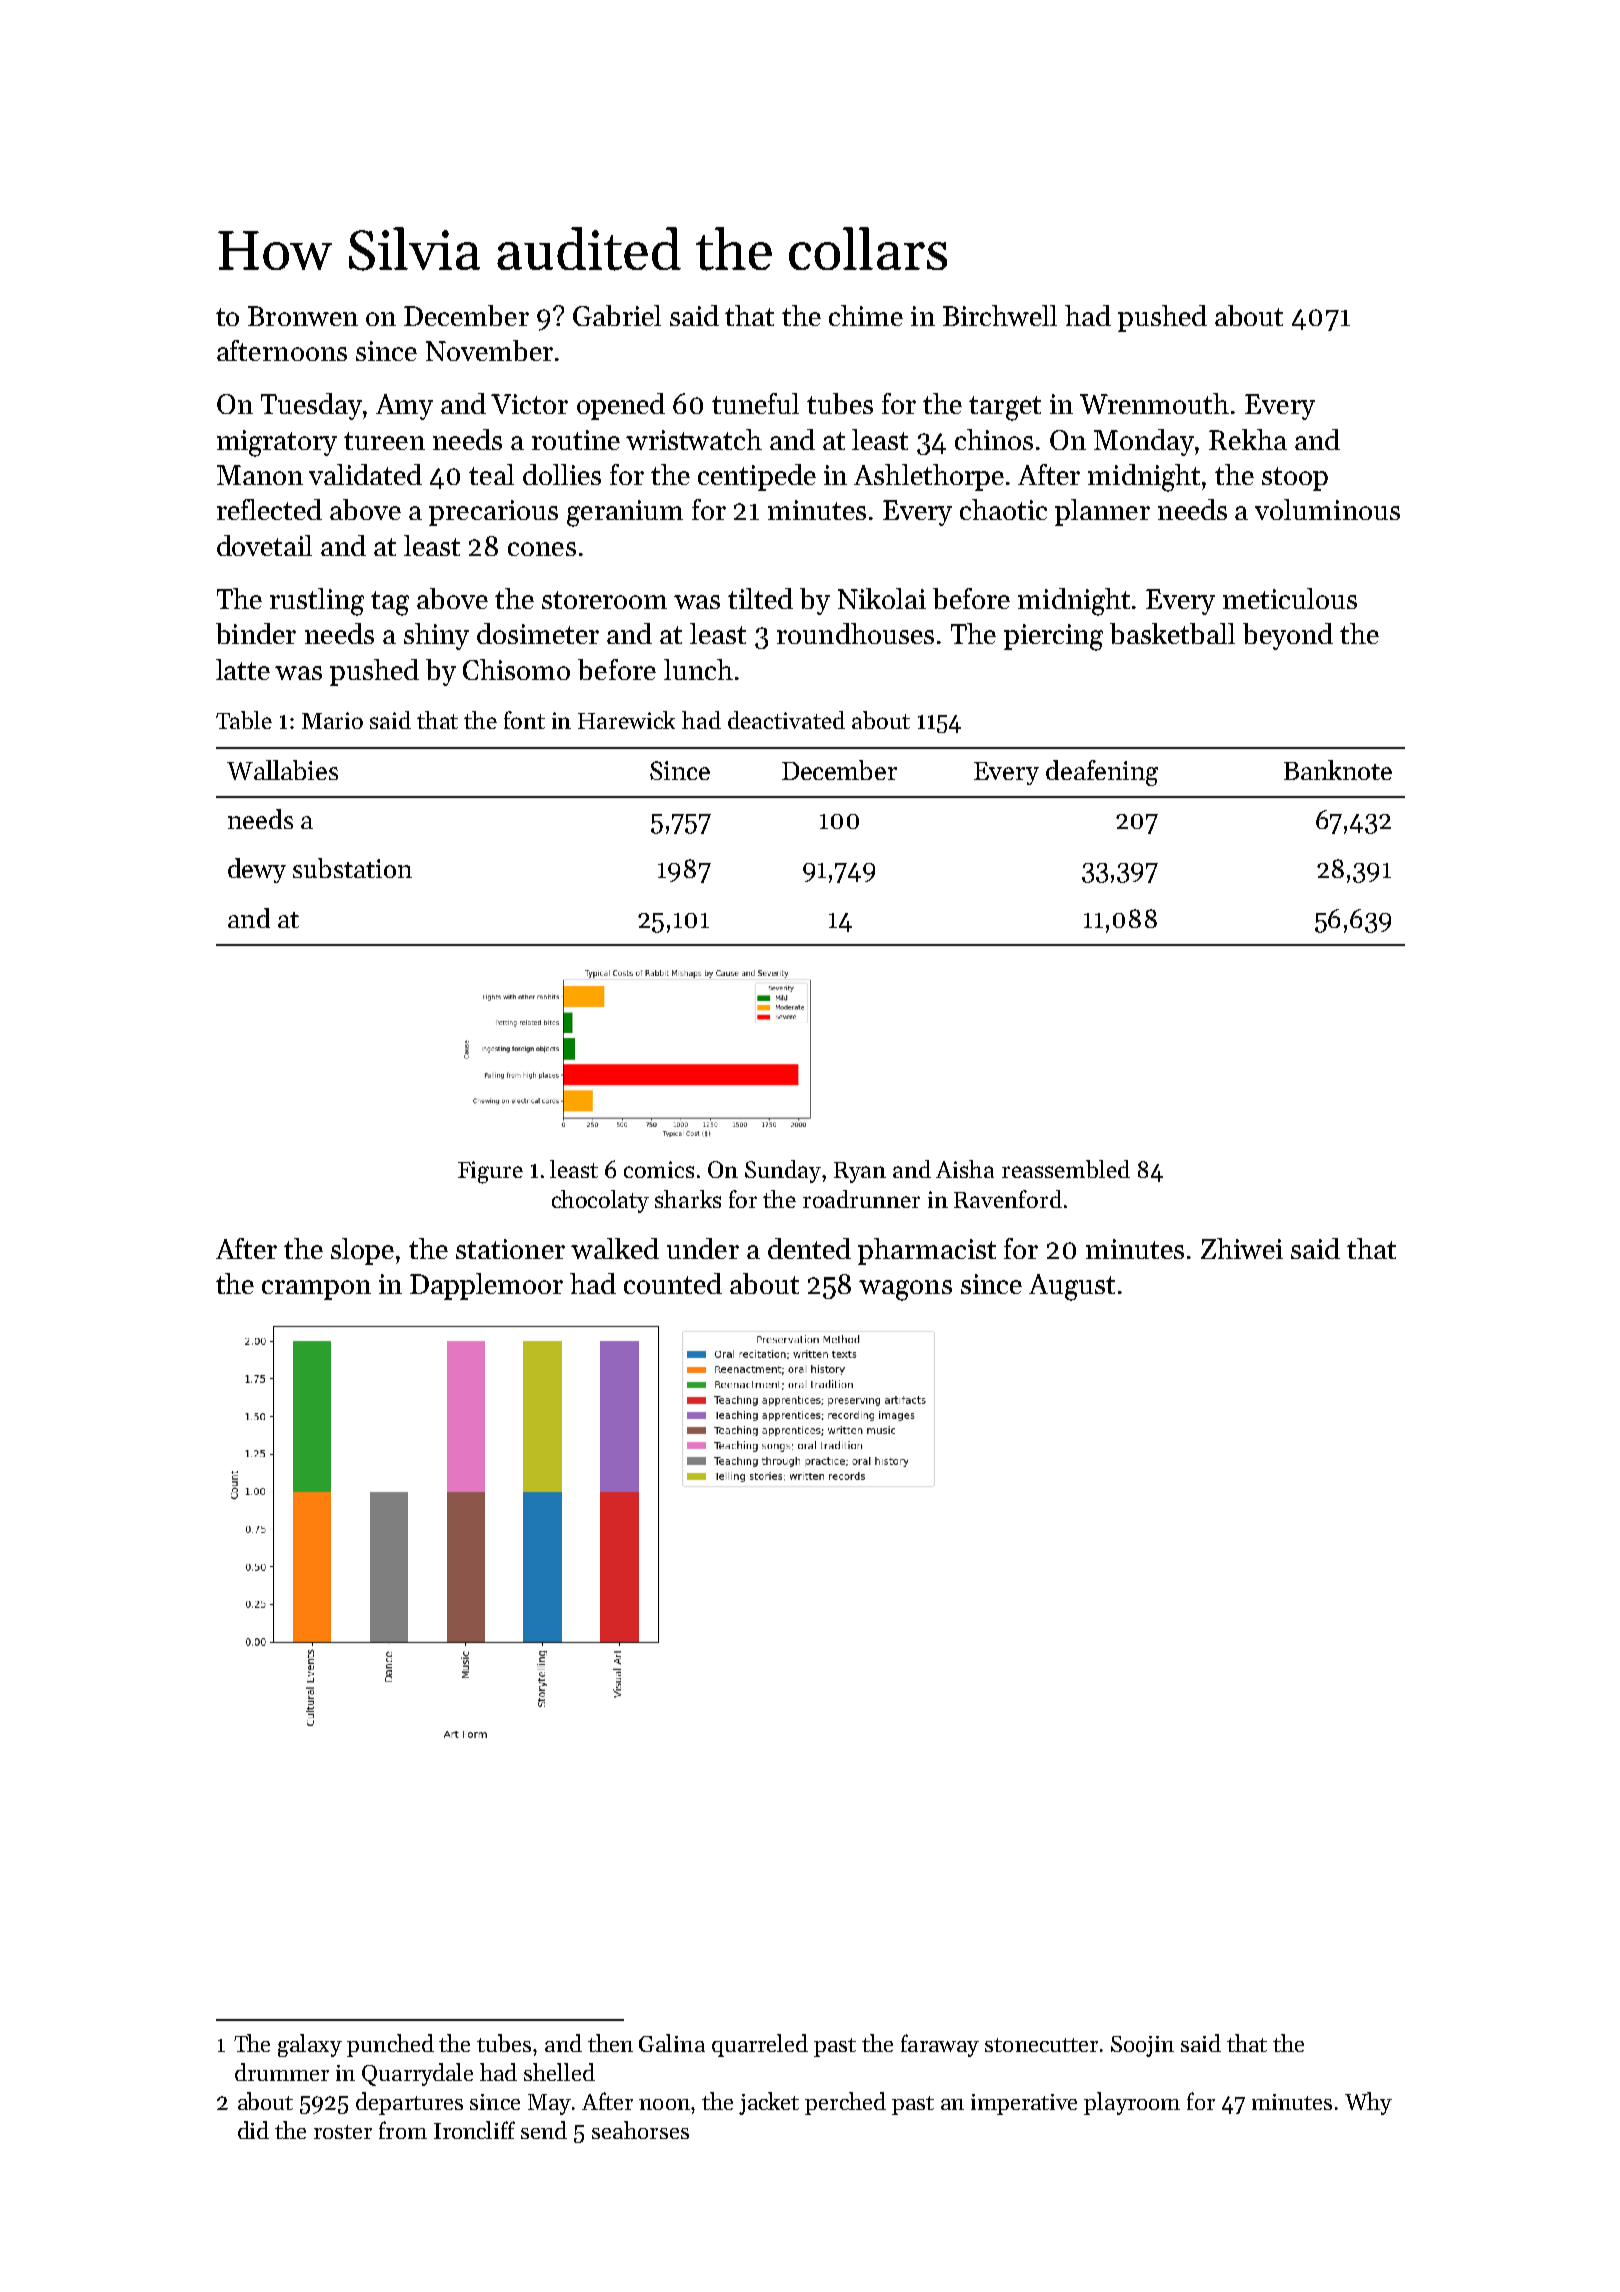 This document has height=2292, width=1620. Describe the element at coordinates (316, 1290) in the document. I see `crampon` at that location.
